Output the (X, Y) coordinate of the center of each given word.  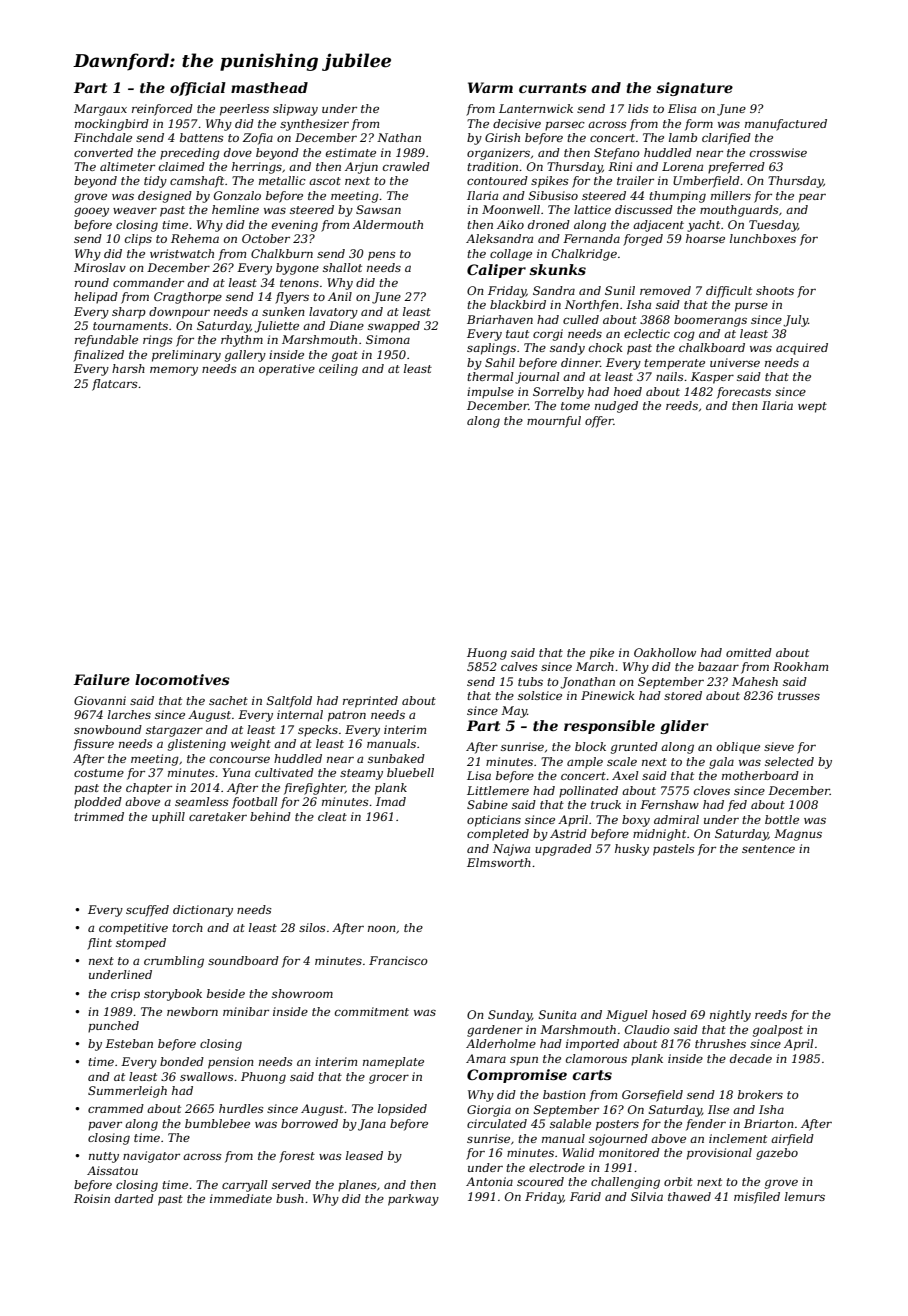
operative (287, 370)
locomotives (182, 679)
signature (694, 89)
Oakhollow (665, 652)
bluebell (410, 772)
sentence (768, 849)
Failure (101, 679)
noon (382, 928)
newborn (192, 1011)
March (595, 666)
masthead (269, 87)
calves (519, 666)
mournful (554, 422)
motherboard (760, 775)
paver (105, 1126)
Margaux (100, 110)
